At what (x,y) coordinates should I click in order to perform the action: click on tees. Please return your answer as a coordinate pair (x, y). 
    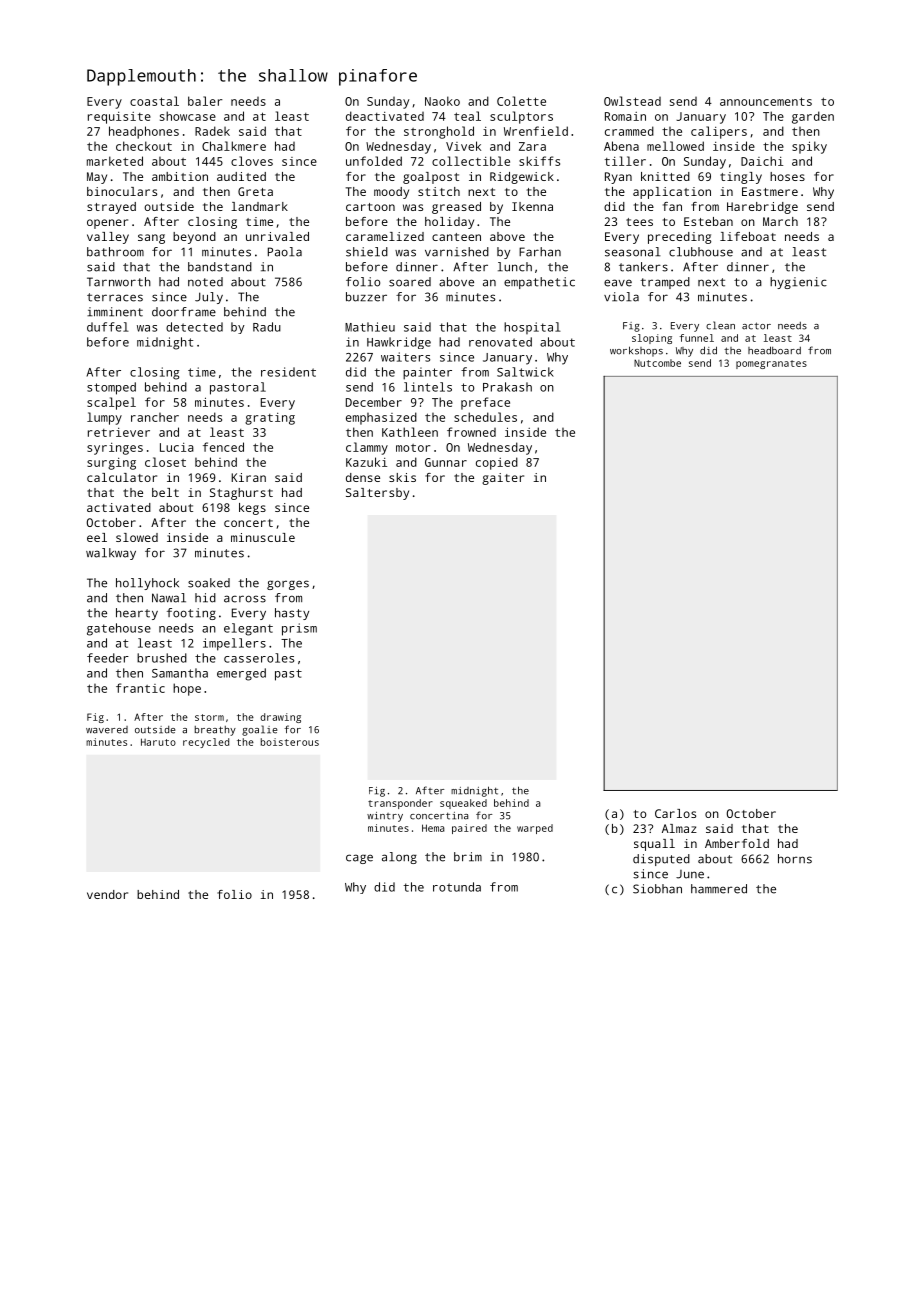
    Looking at the image, I should click on (639, 222).
